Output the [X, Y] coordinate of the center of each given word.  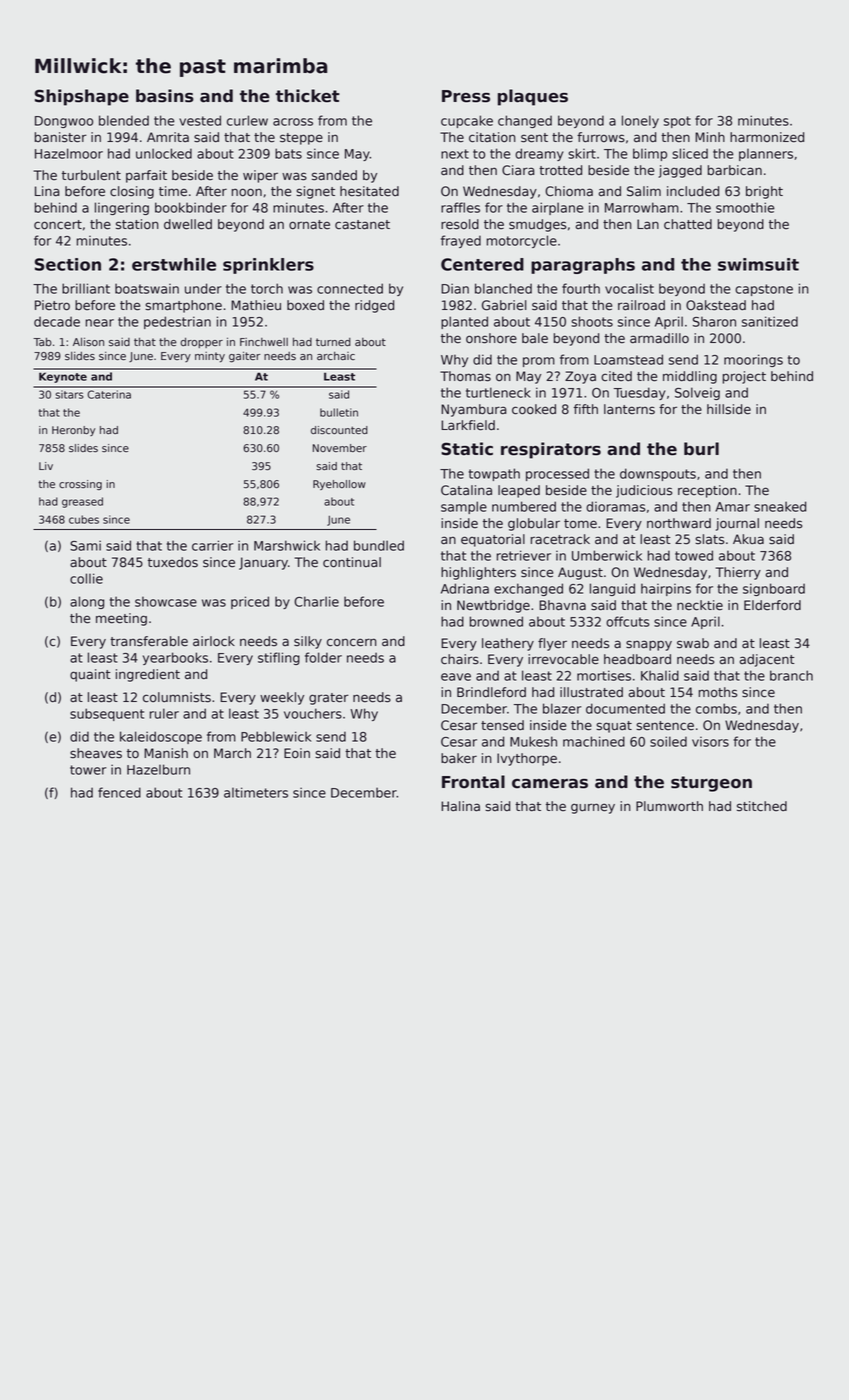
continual [352, 562]
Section [68, 264]
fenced [119, 792]
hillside [729, 409]
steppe [301, 139]
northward [679, 523]
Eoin [297, 753]
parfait [146, 176]
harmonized [767, 137]
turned [333, 342]
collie [86, 578]
